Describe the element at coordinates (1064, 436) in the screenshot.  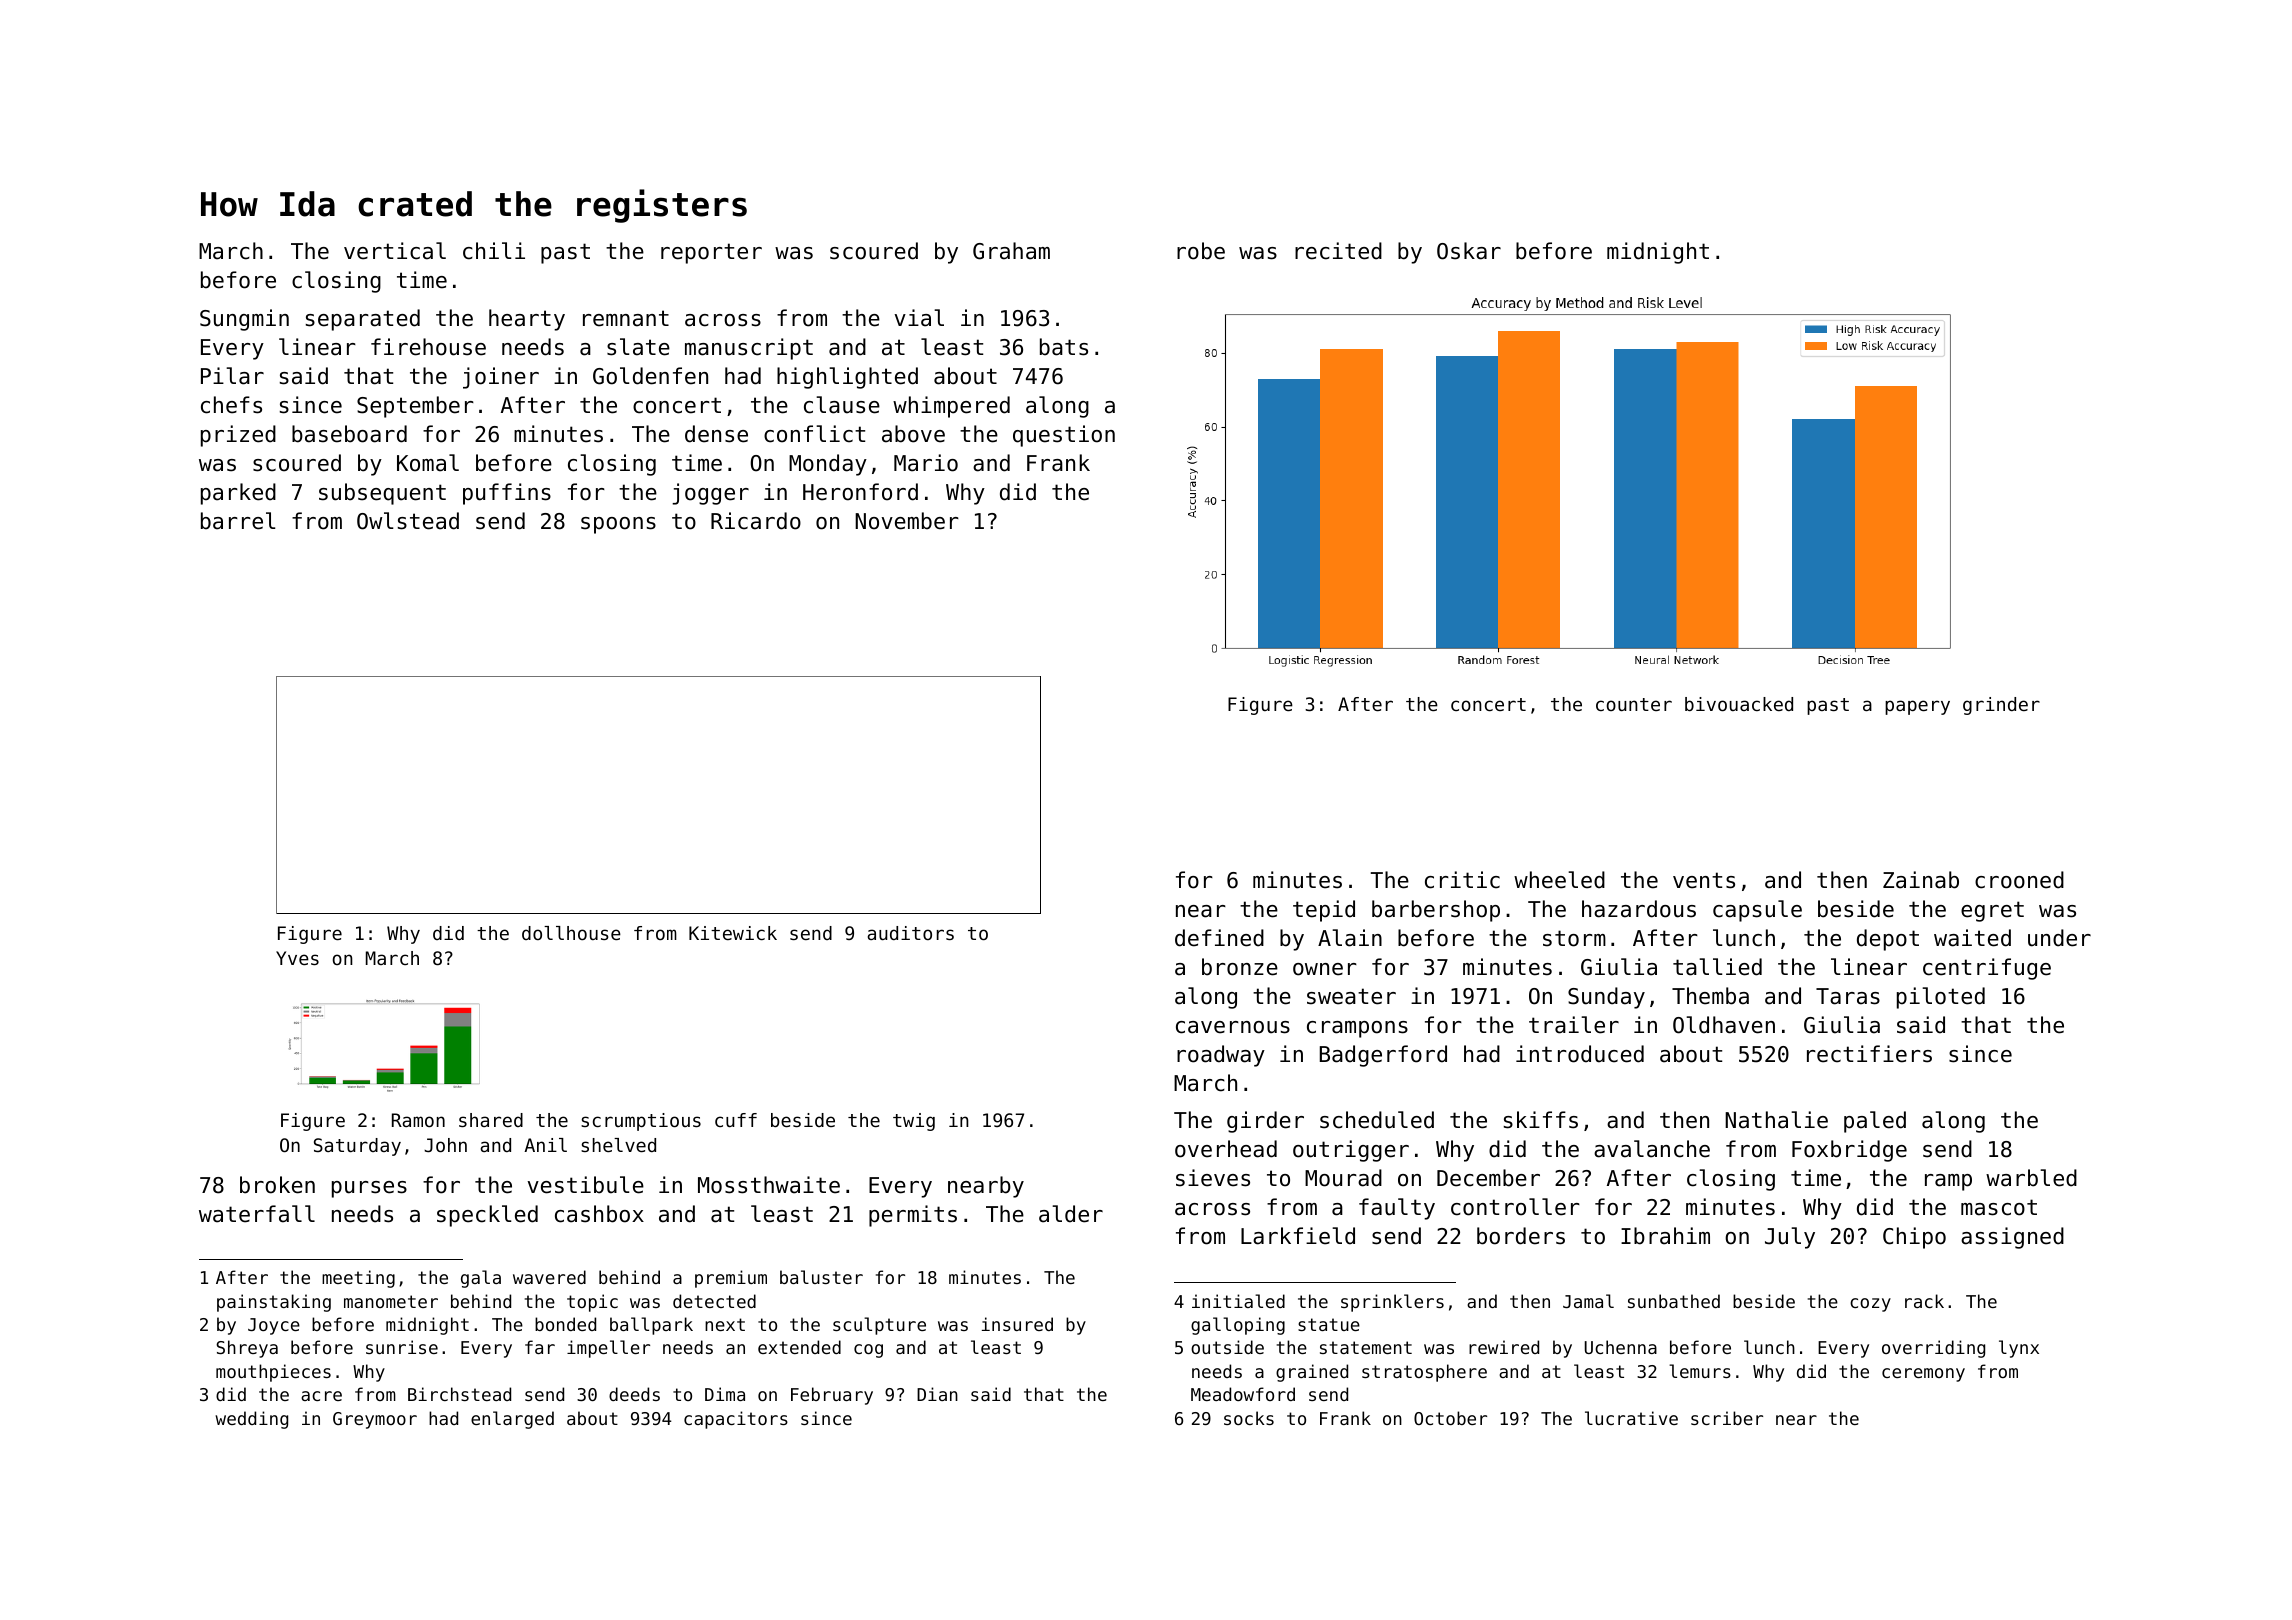
I see `question` at that location.
